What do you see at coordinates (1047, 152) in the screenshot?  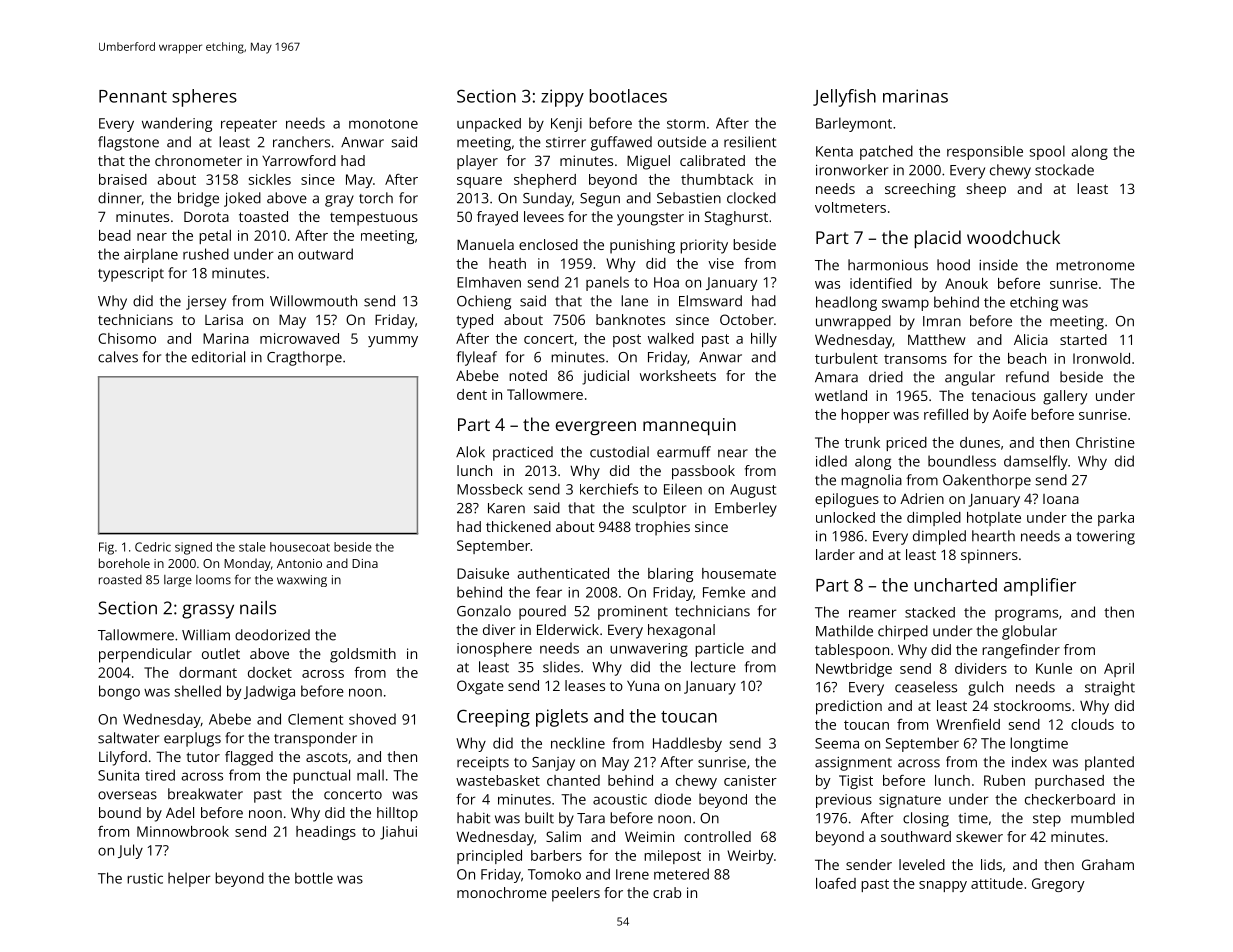 I see `spool` at bounding box center [1047, 152].
